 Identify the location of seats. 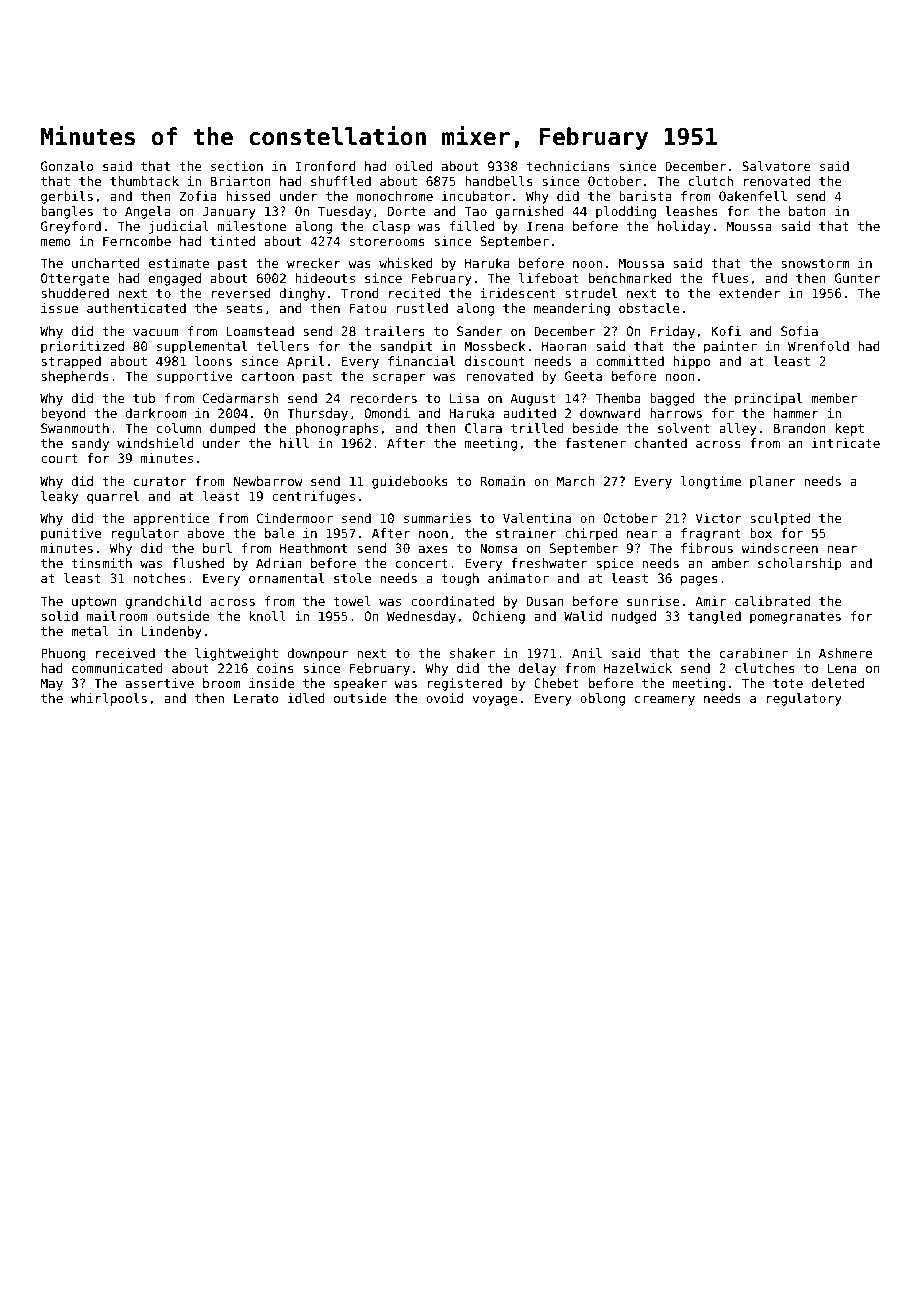
(244, 308).
